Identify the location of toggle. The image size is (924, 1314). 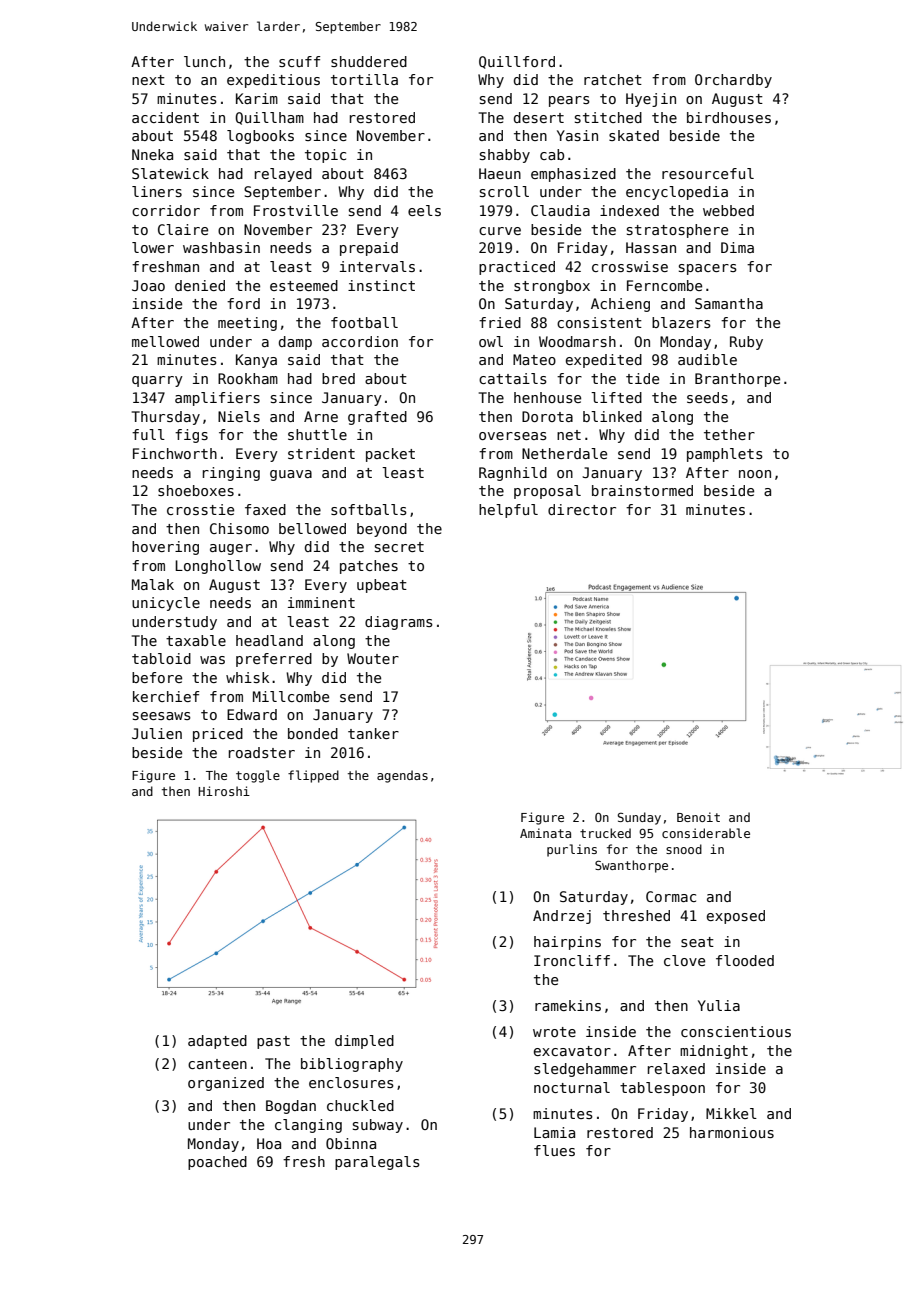
(258, 776).
